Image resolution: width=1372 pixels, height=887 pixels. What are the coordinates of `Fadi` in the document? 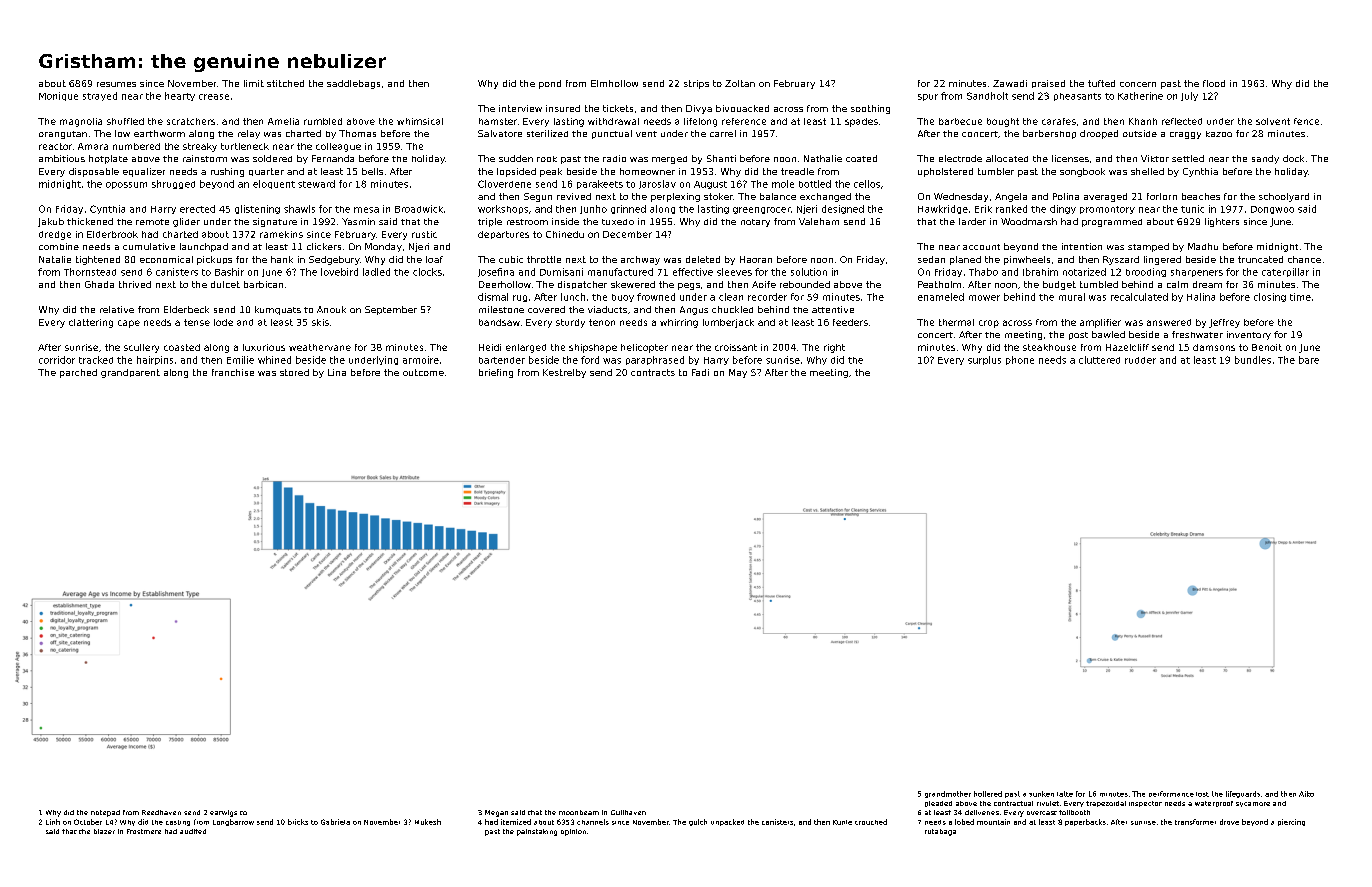 It's located at (700, 372).
